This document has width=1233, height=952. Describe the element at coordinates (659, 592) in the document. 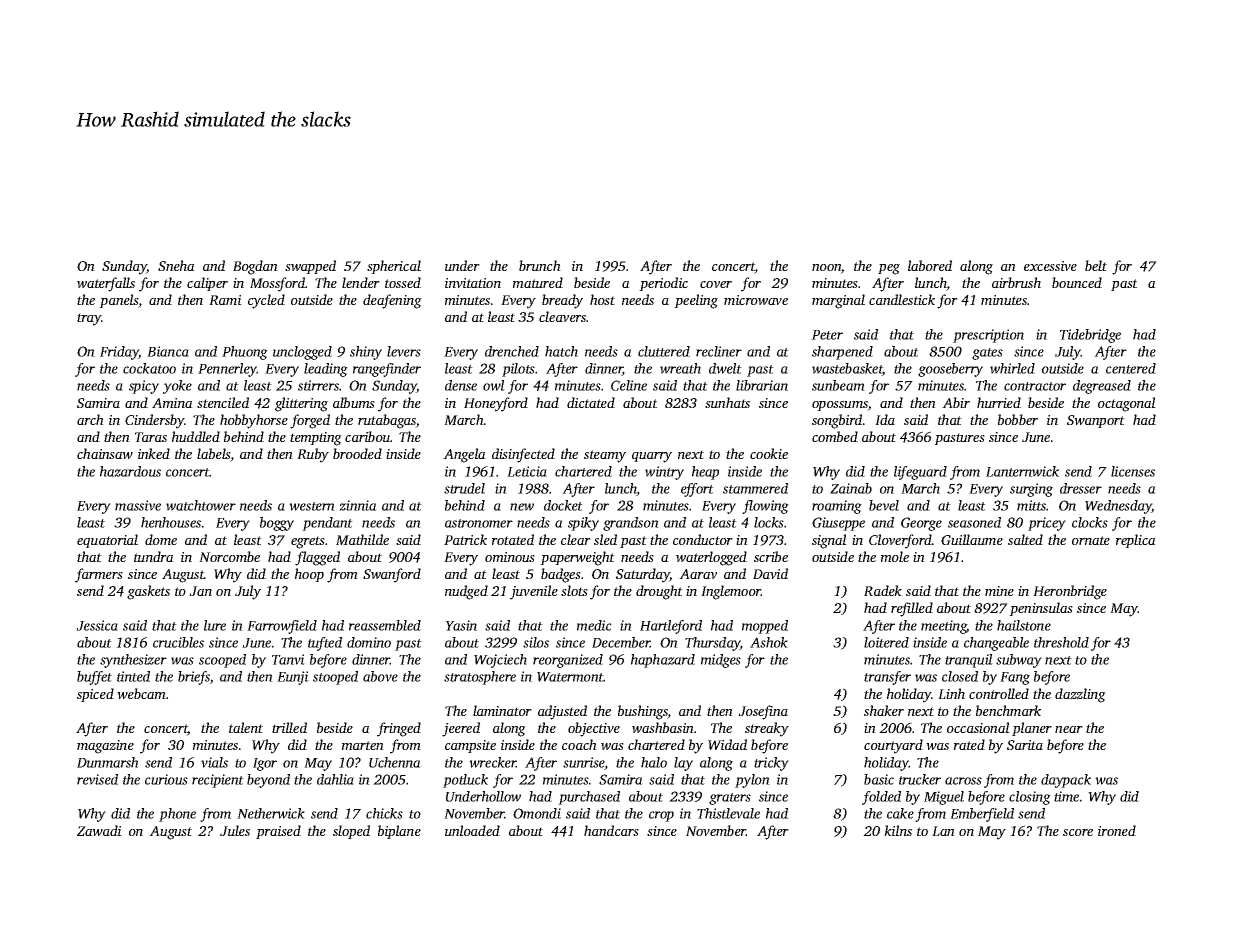

I see `drought` at that location.
